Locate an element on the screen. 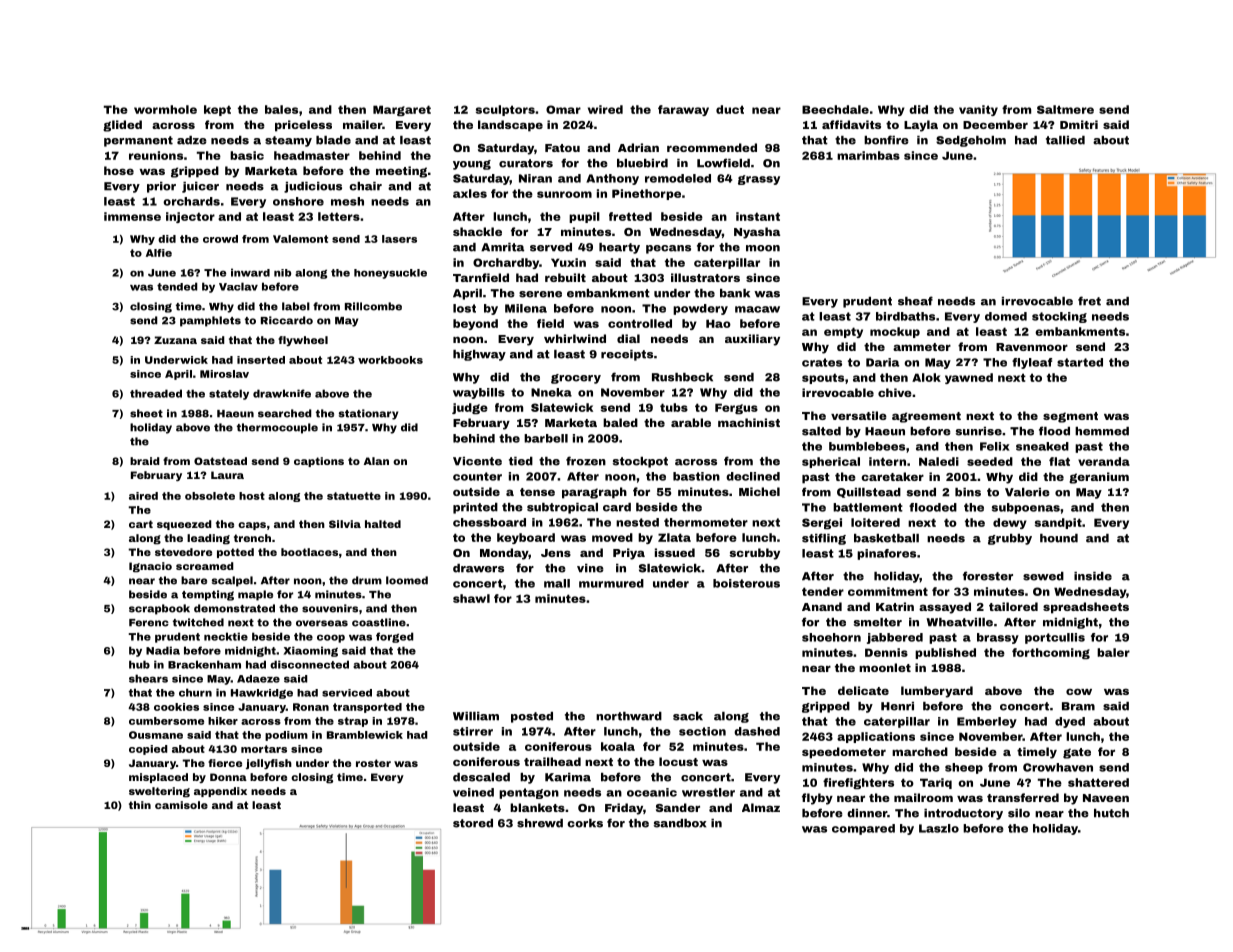 The image size is (1233, 952). host is located at coordinates (252, 496).
